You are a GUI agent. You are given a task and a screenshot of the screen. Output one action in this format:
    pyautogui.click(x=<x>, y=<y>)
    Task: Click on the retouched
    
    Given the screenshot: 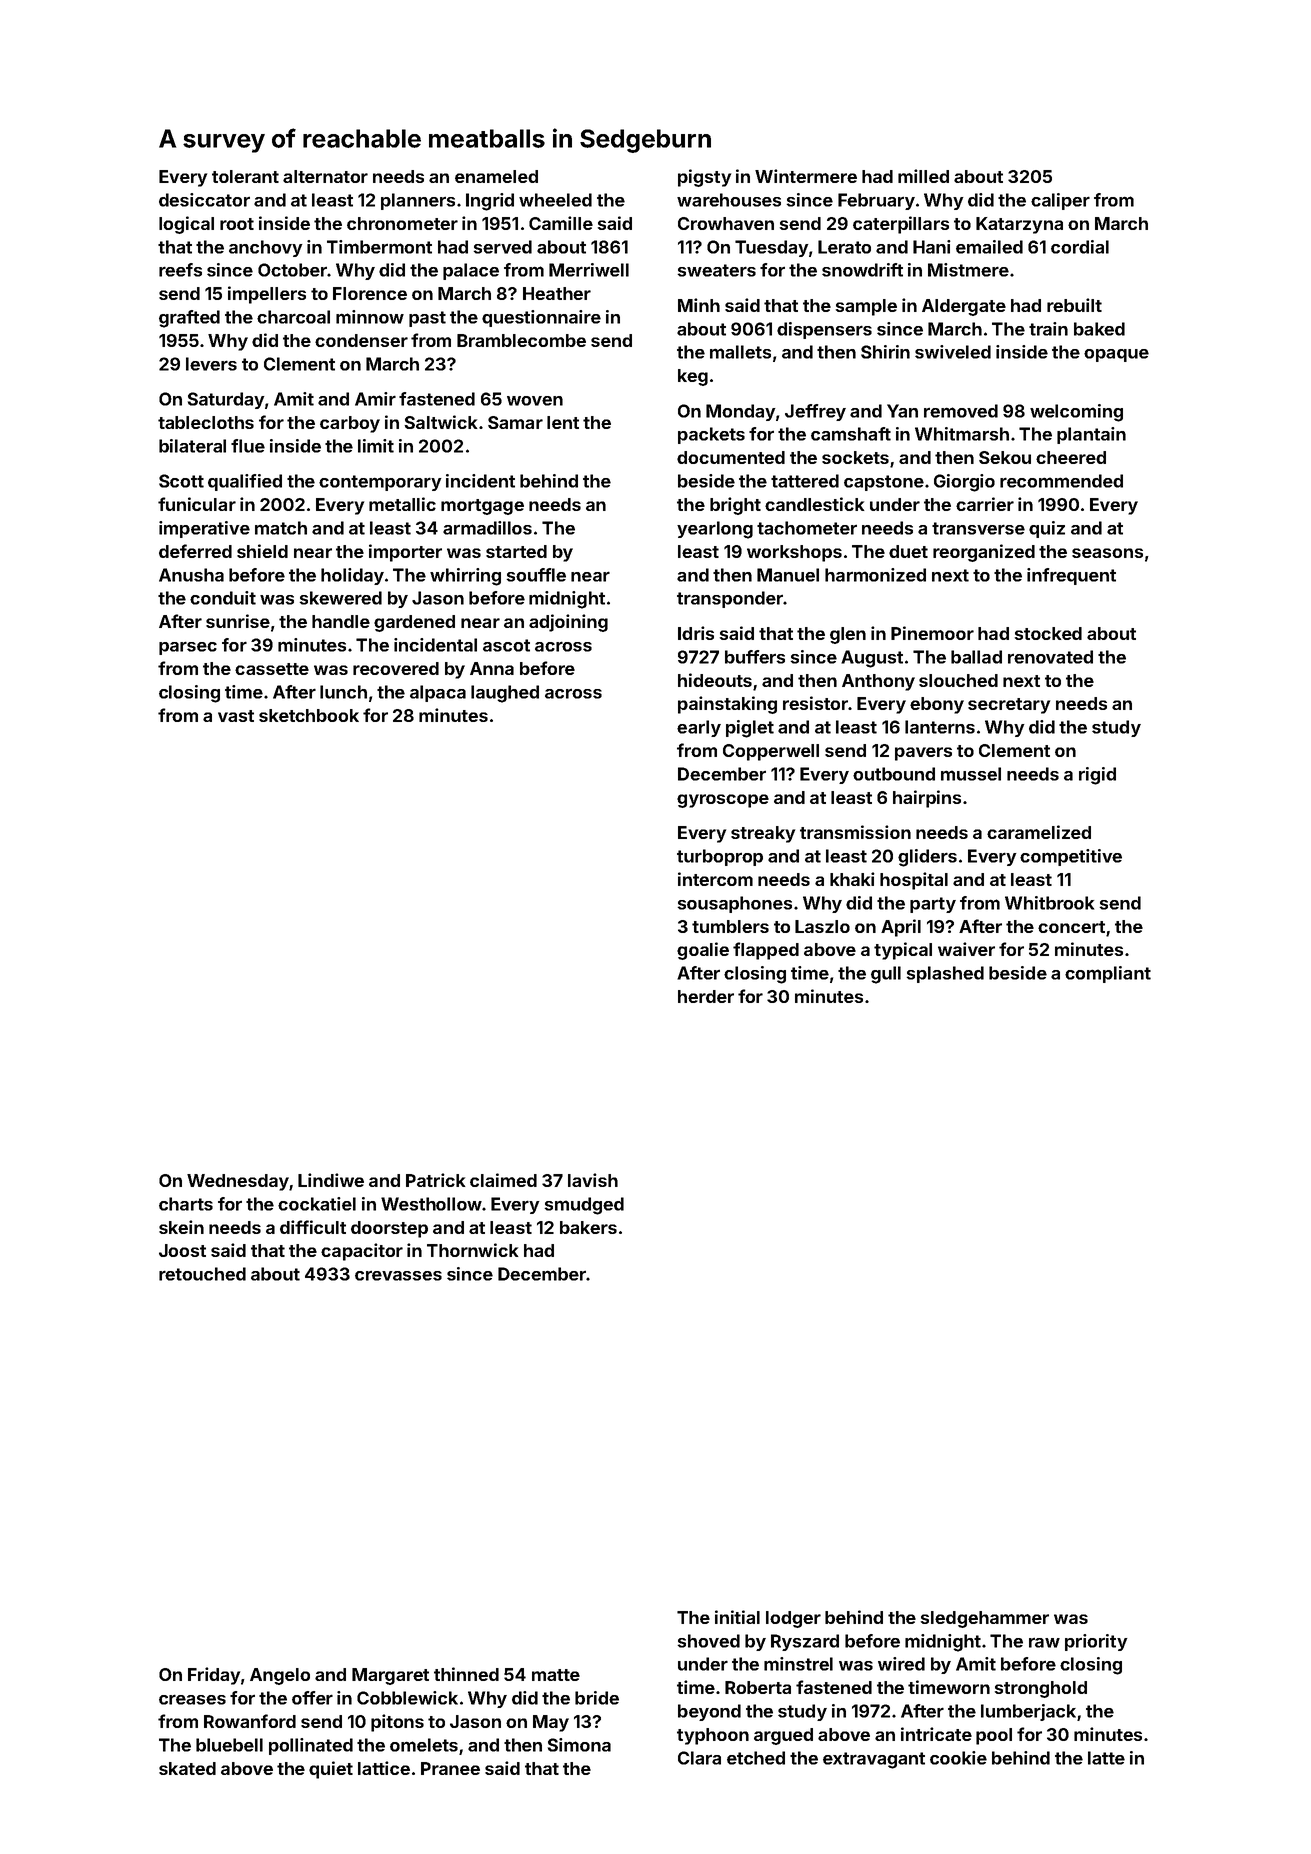 What is the action you would take?
    pyautogui.click(x=202, y=1274)
